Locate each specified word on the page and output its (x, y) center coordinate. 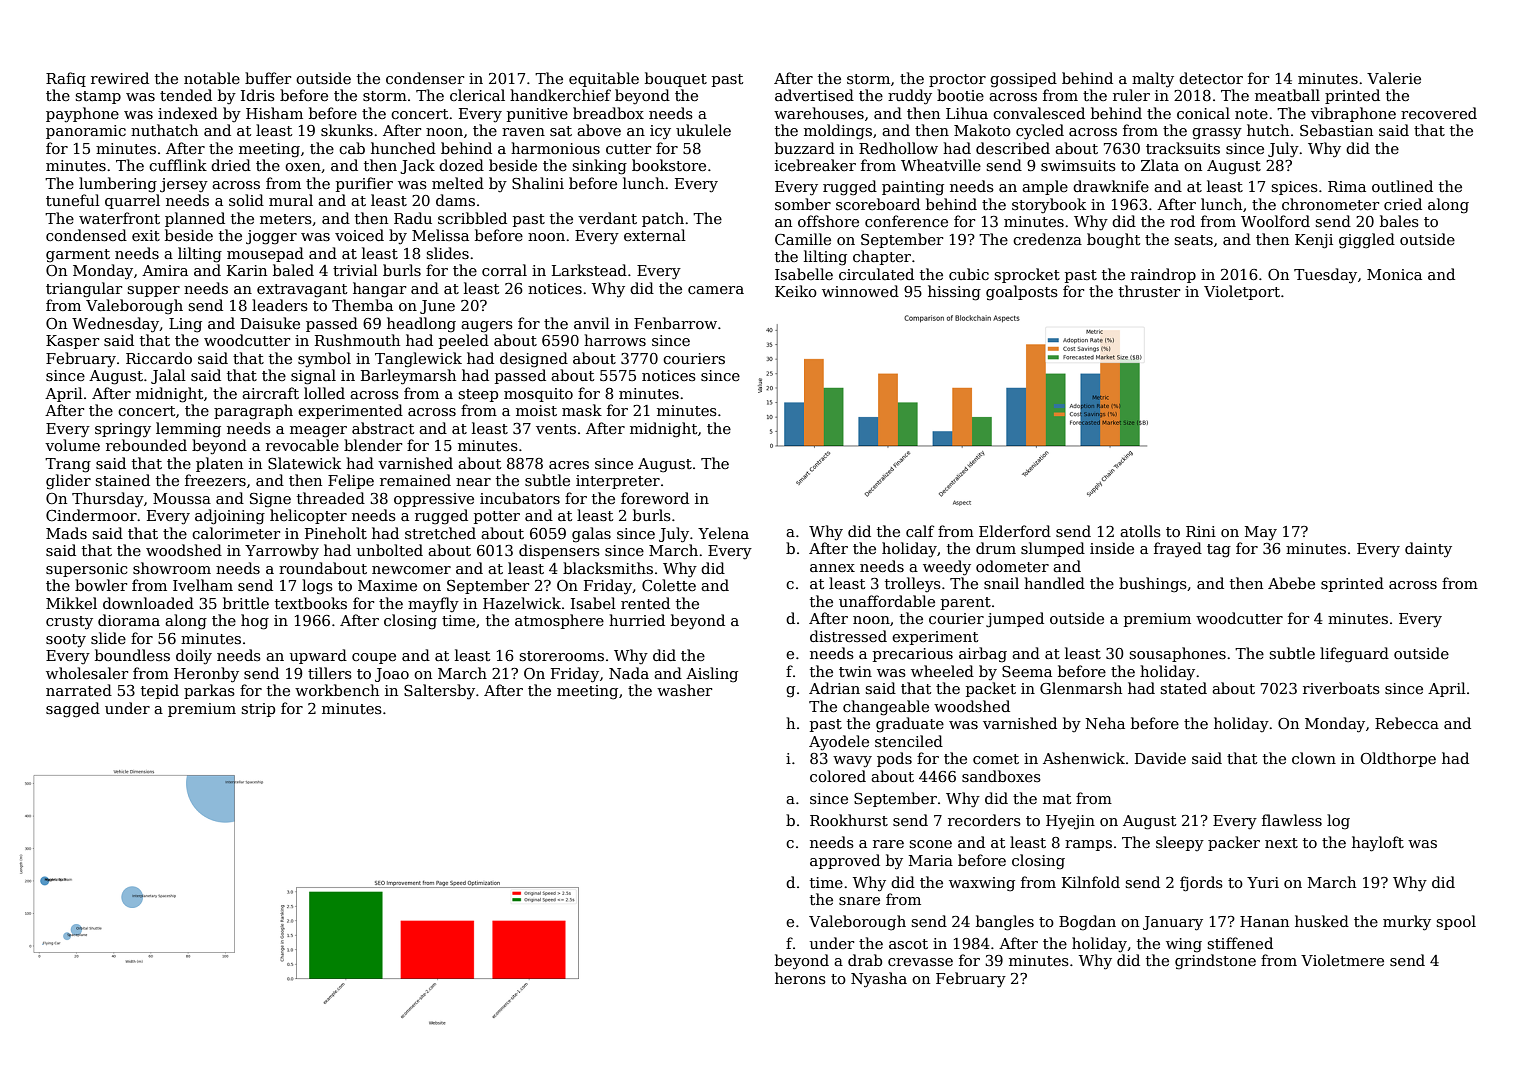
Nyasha (879, 980)
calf (920, 531)
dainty (1428, 550)
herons (800, 978)
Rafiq (66, 79)
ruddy (910, 97)
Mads (66, 533)
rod (1182, 221)
